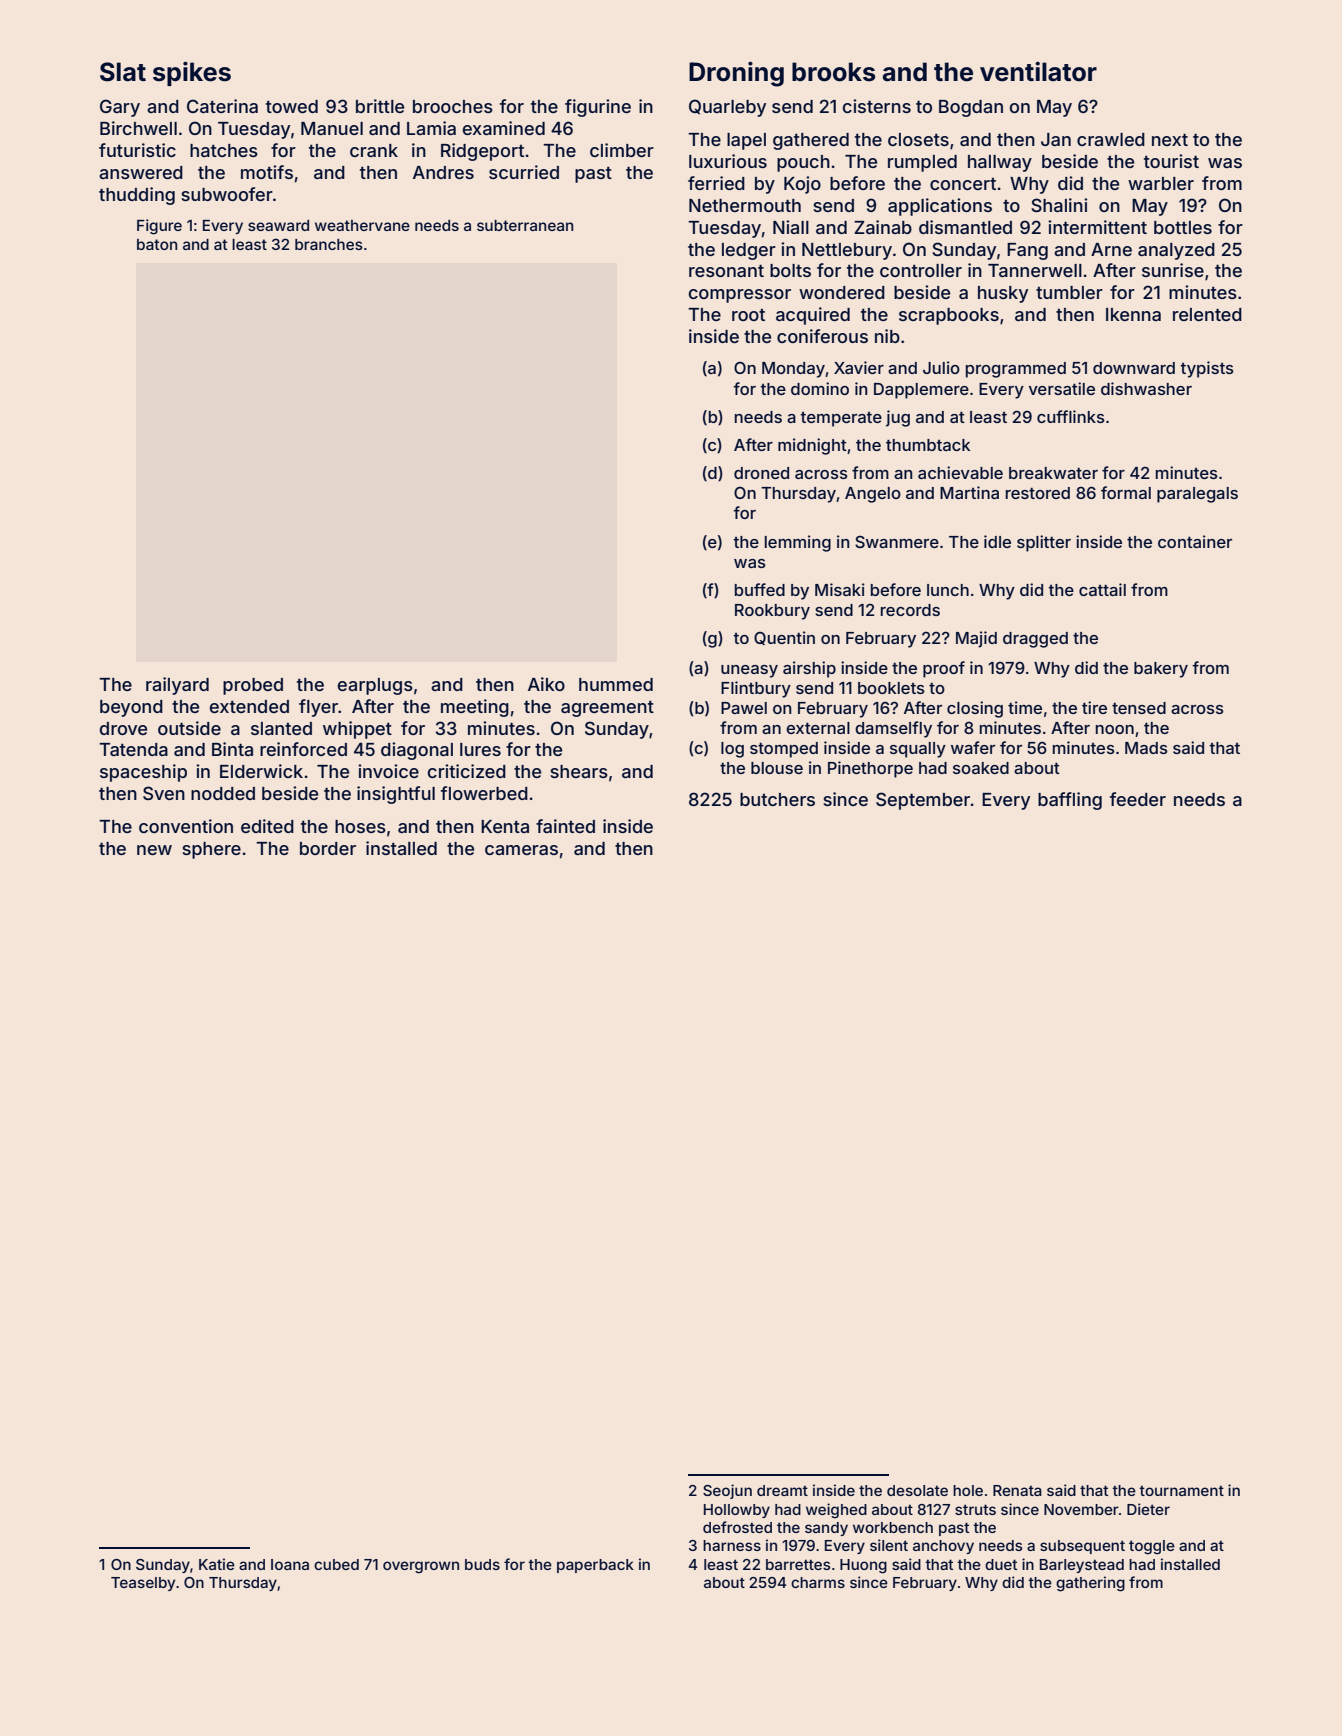 The image size is (1342, 1736). Describe the element at coordinates (1070, 801) in the image. I see `baffling` at that location.
